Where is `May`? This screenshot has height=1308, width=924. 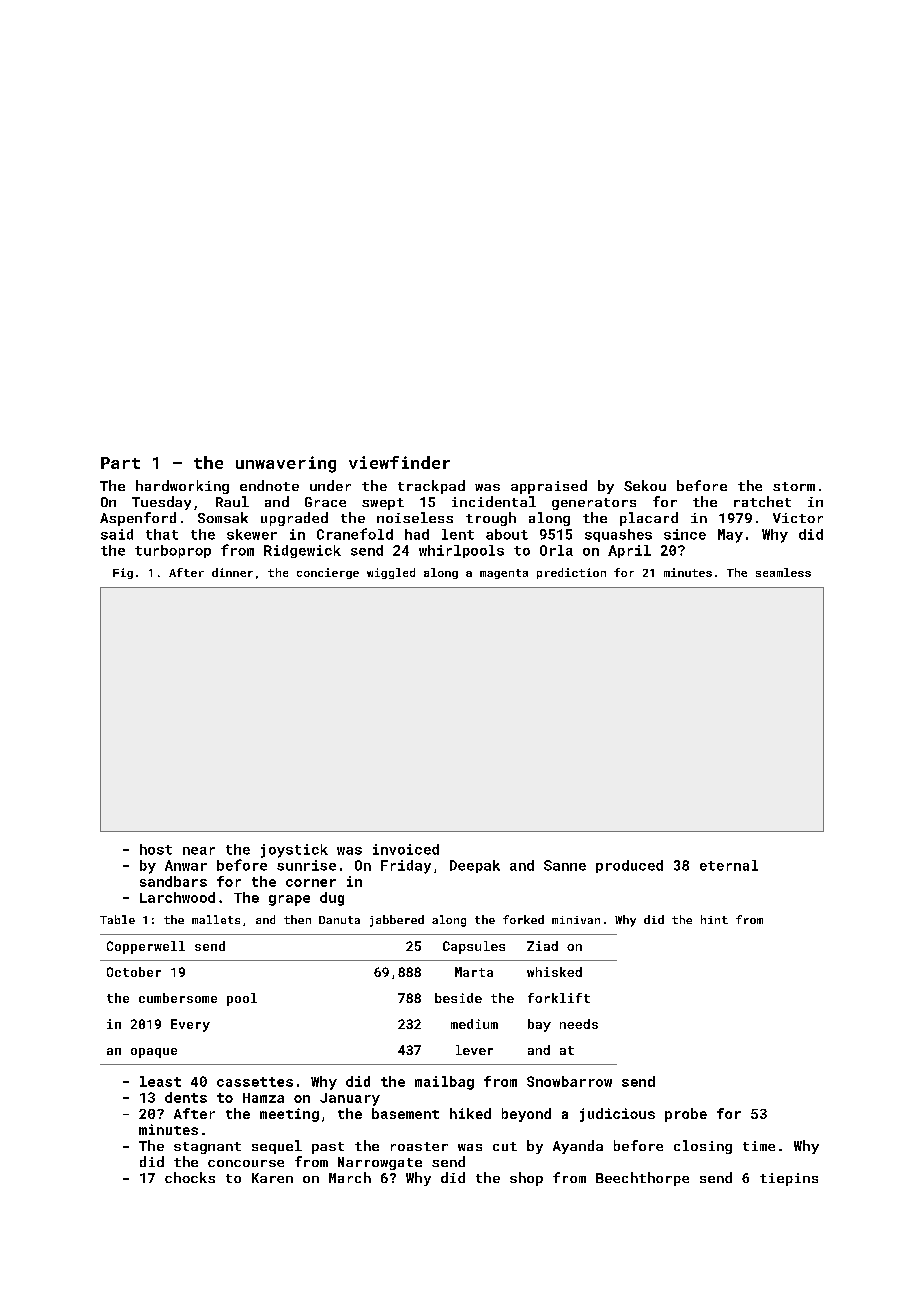
May is located at coordinates (730, 536).
